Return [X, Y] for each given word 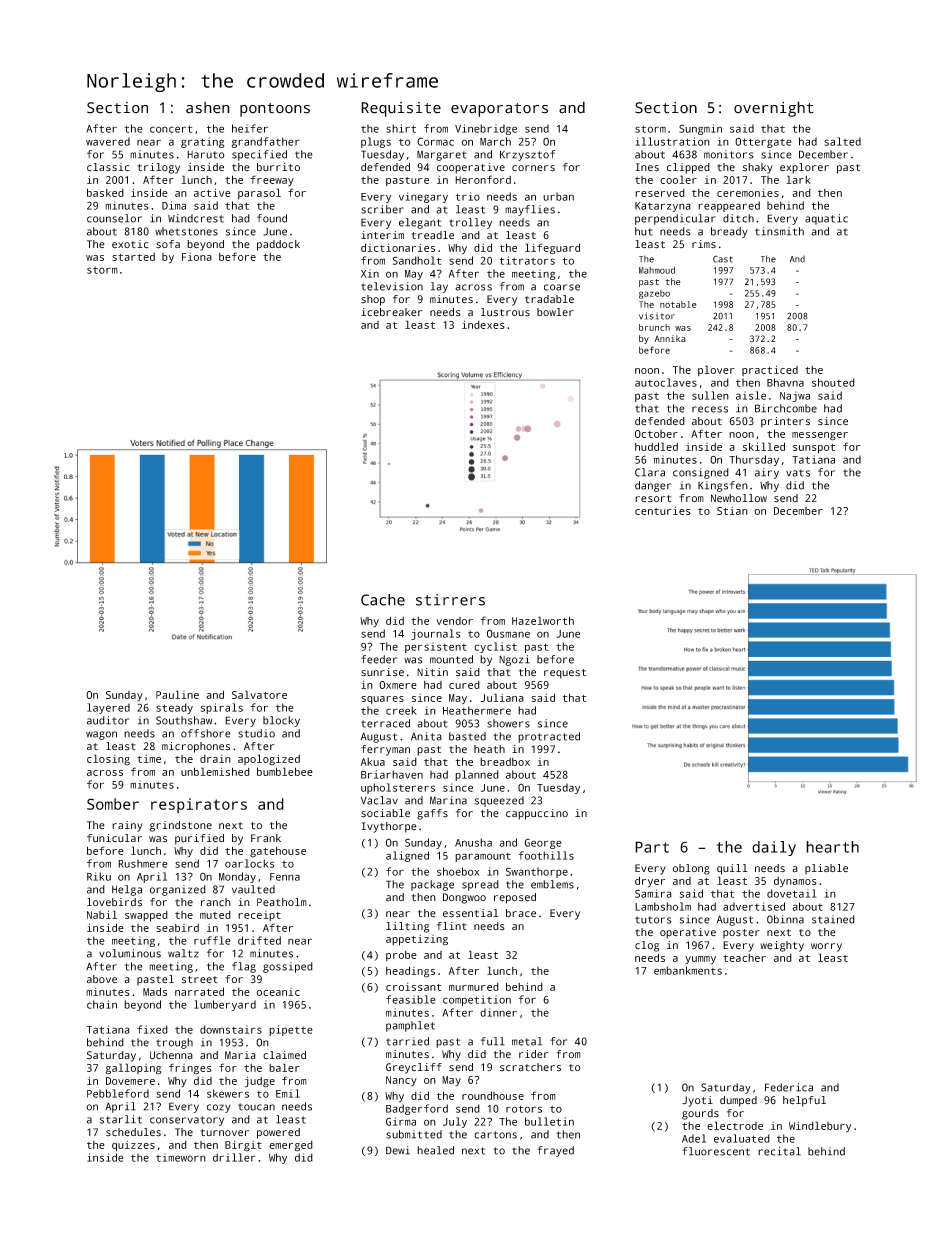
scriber [382, 209]
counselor [114, 218]
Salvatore [259, 694]
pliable [826, 869]
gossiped [288, 967]
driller [234, 1157]
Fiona [197, 257]
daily [774, 848]
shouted [833, 382]
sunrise [382, 672]
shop [373, 300]
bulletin [549, 1121]
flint [452, 926]
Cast [723, 259]
